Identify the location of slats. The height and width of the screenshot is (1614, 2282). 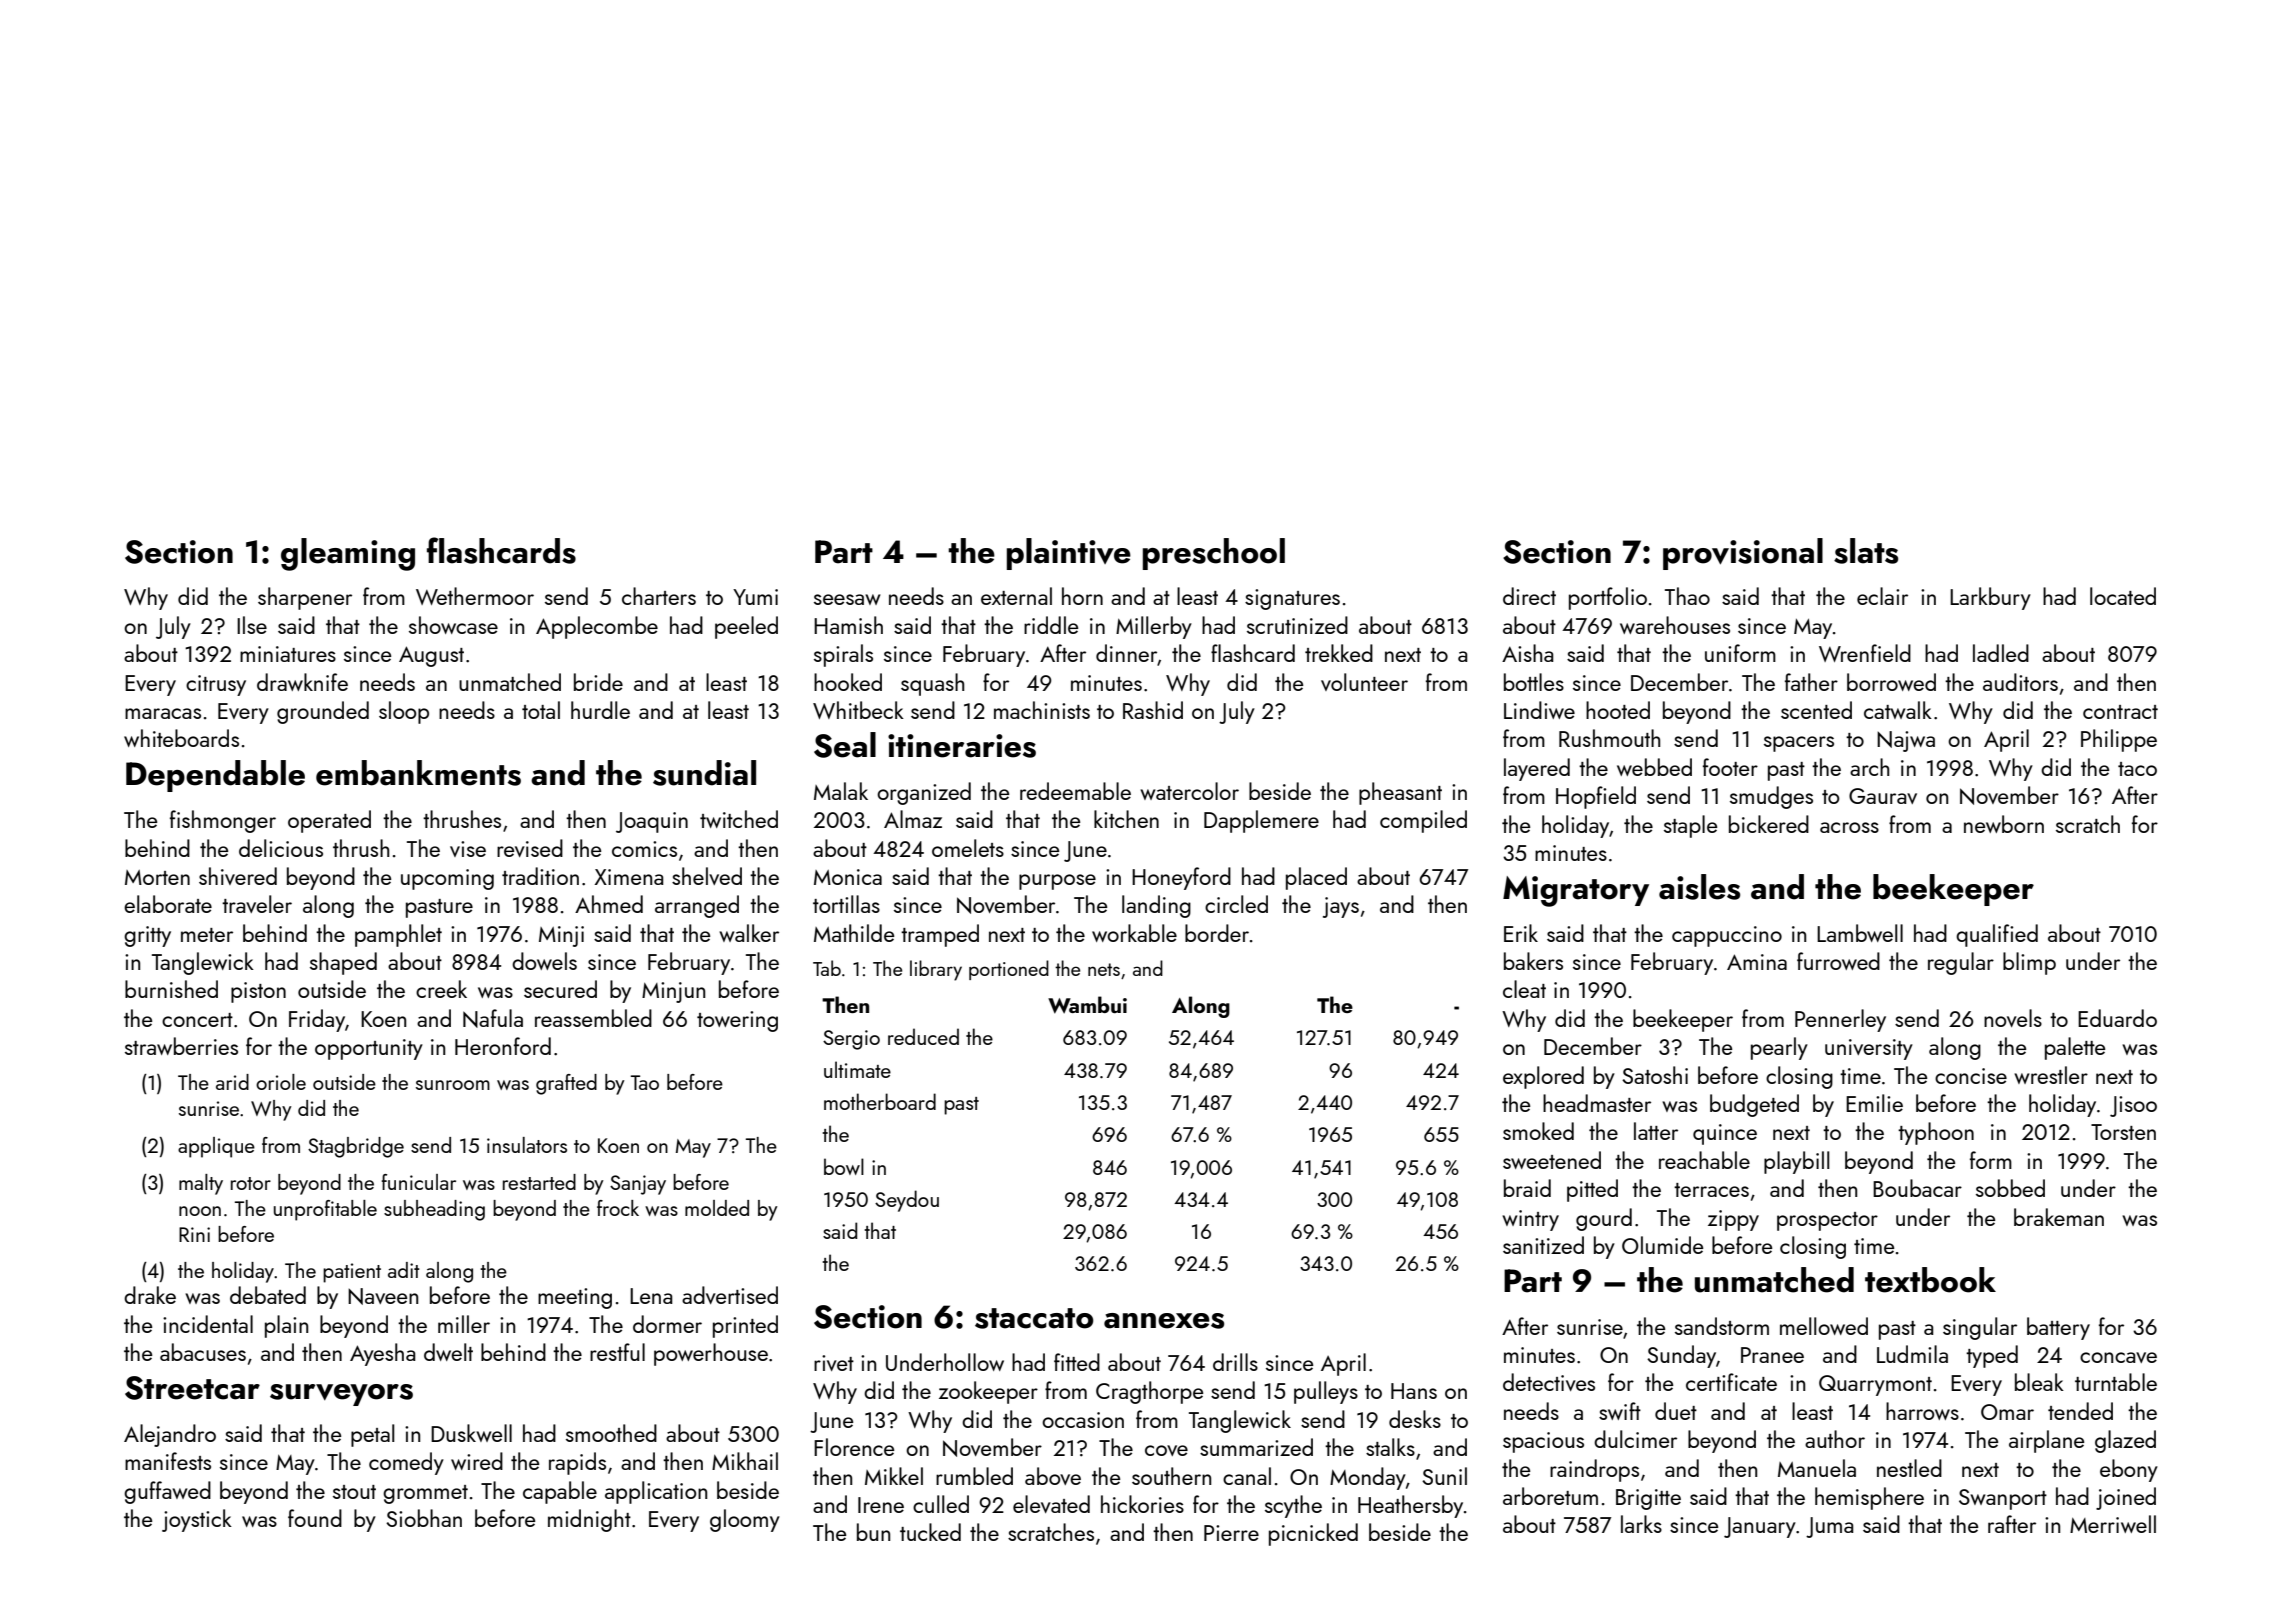
(1866, 551).
